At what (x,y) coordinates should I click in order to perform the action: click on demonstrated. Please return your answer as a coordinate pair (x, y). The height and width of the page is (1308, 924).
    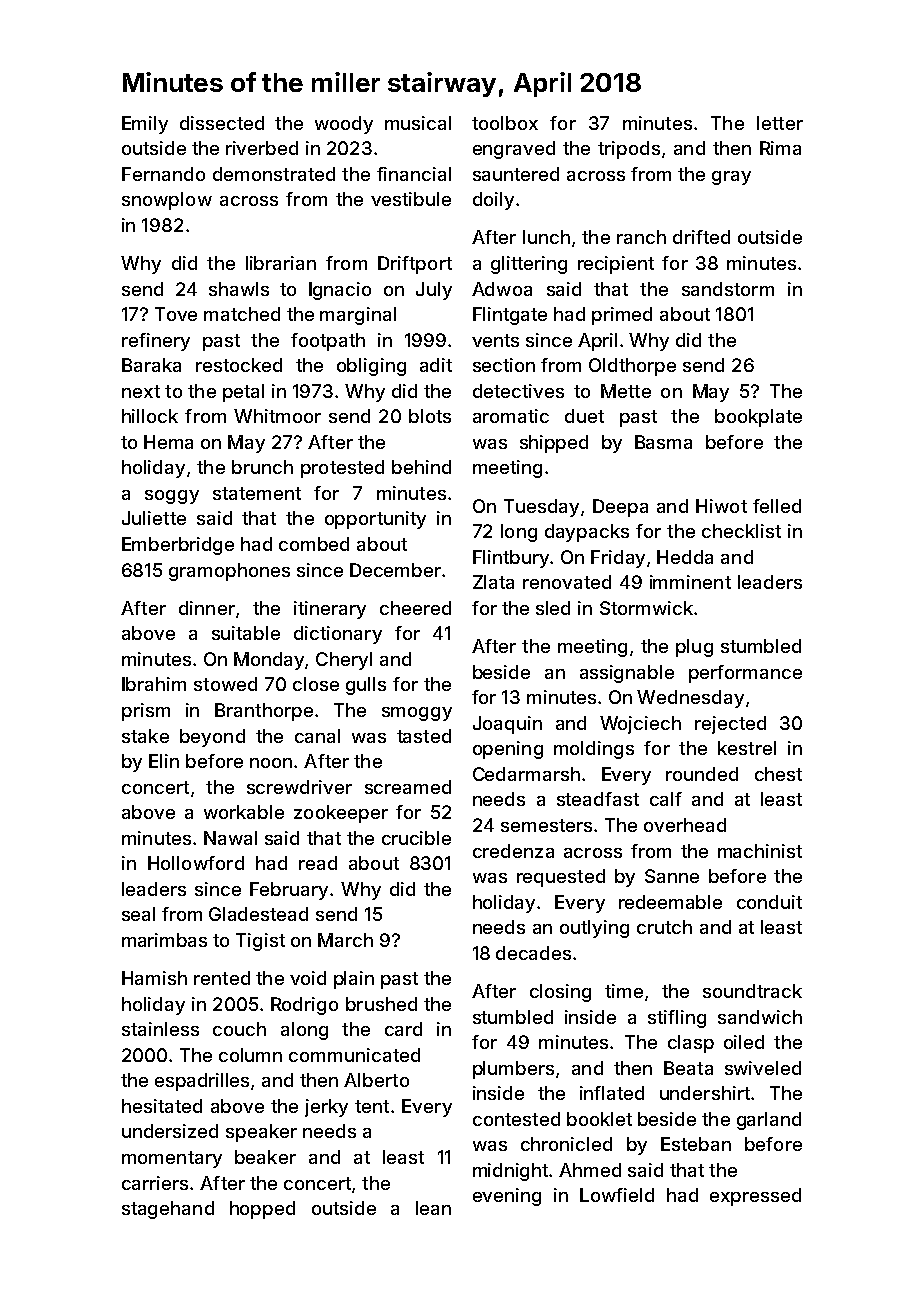
    Looking at the image, I should click on (274, 174).
